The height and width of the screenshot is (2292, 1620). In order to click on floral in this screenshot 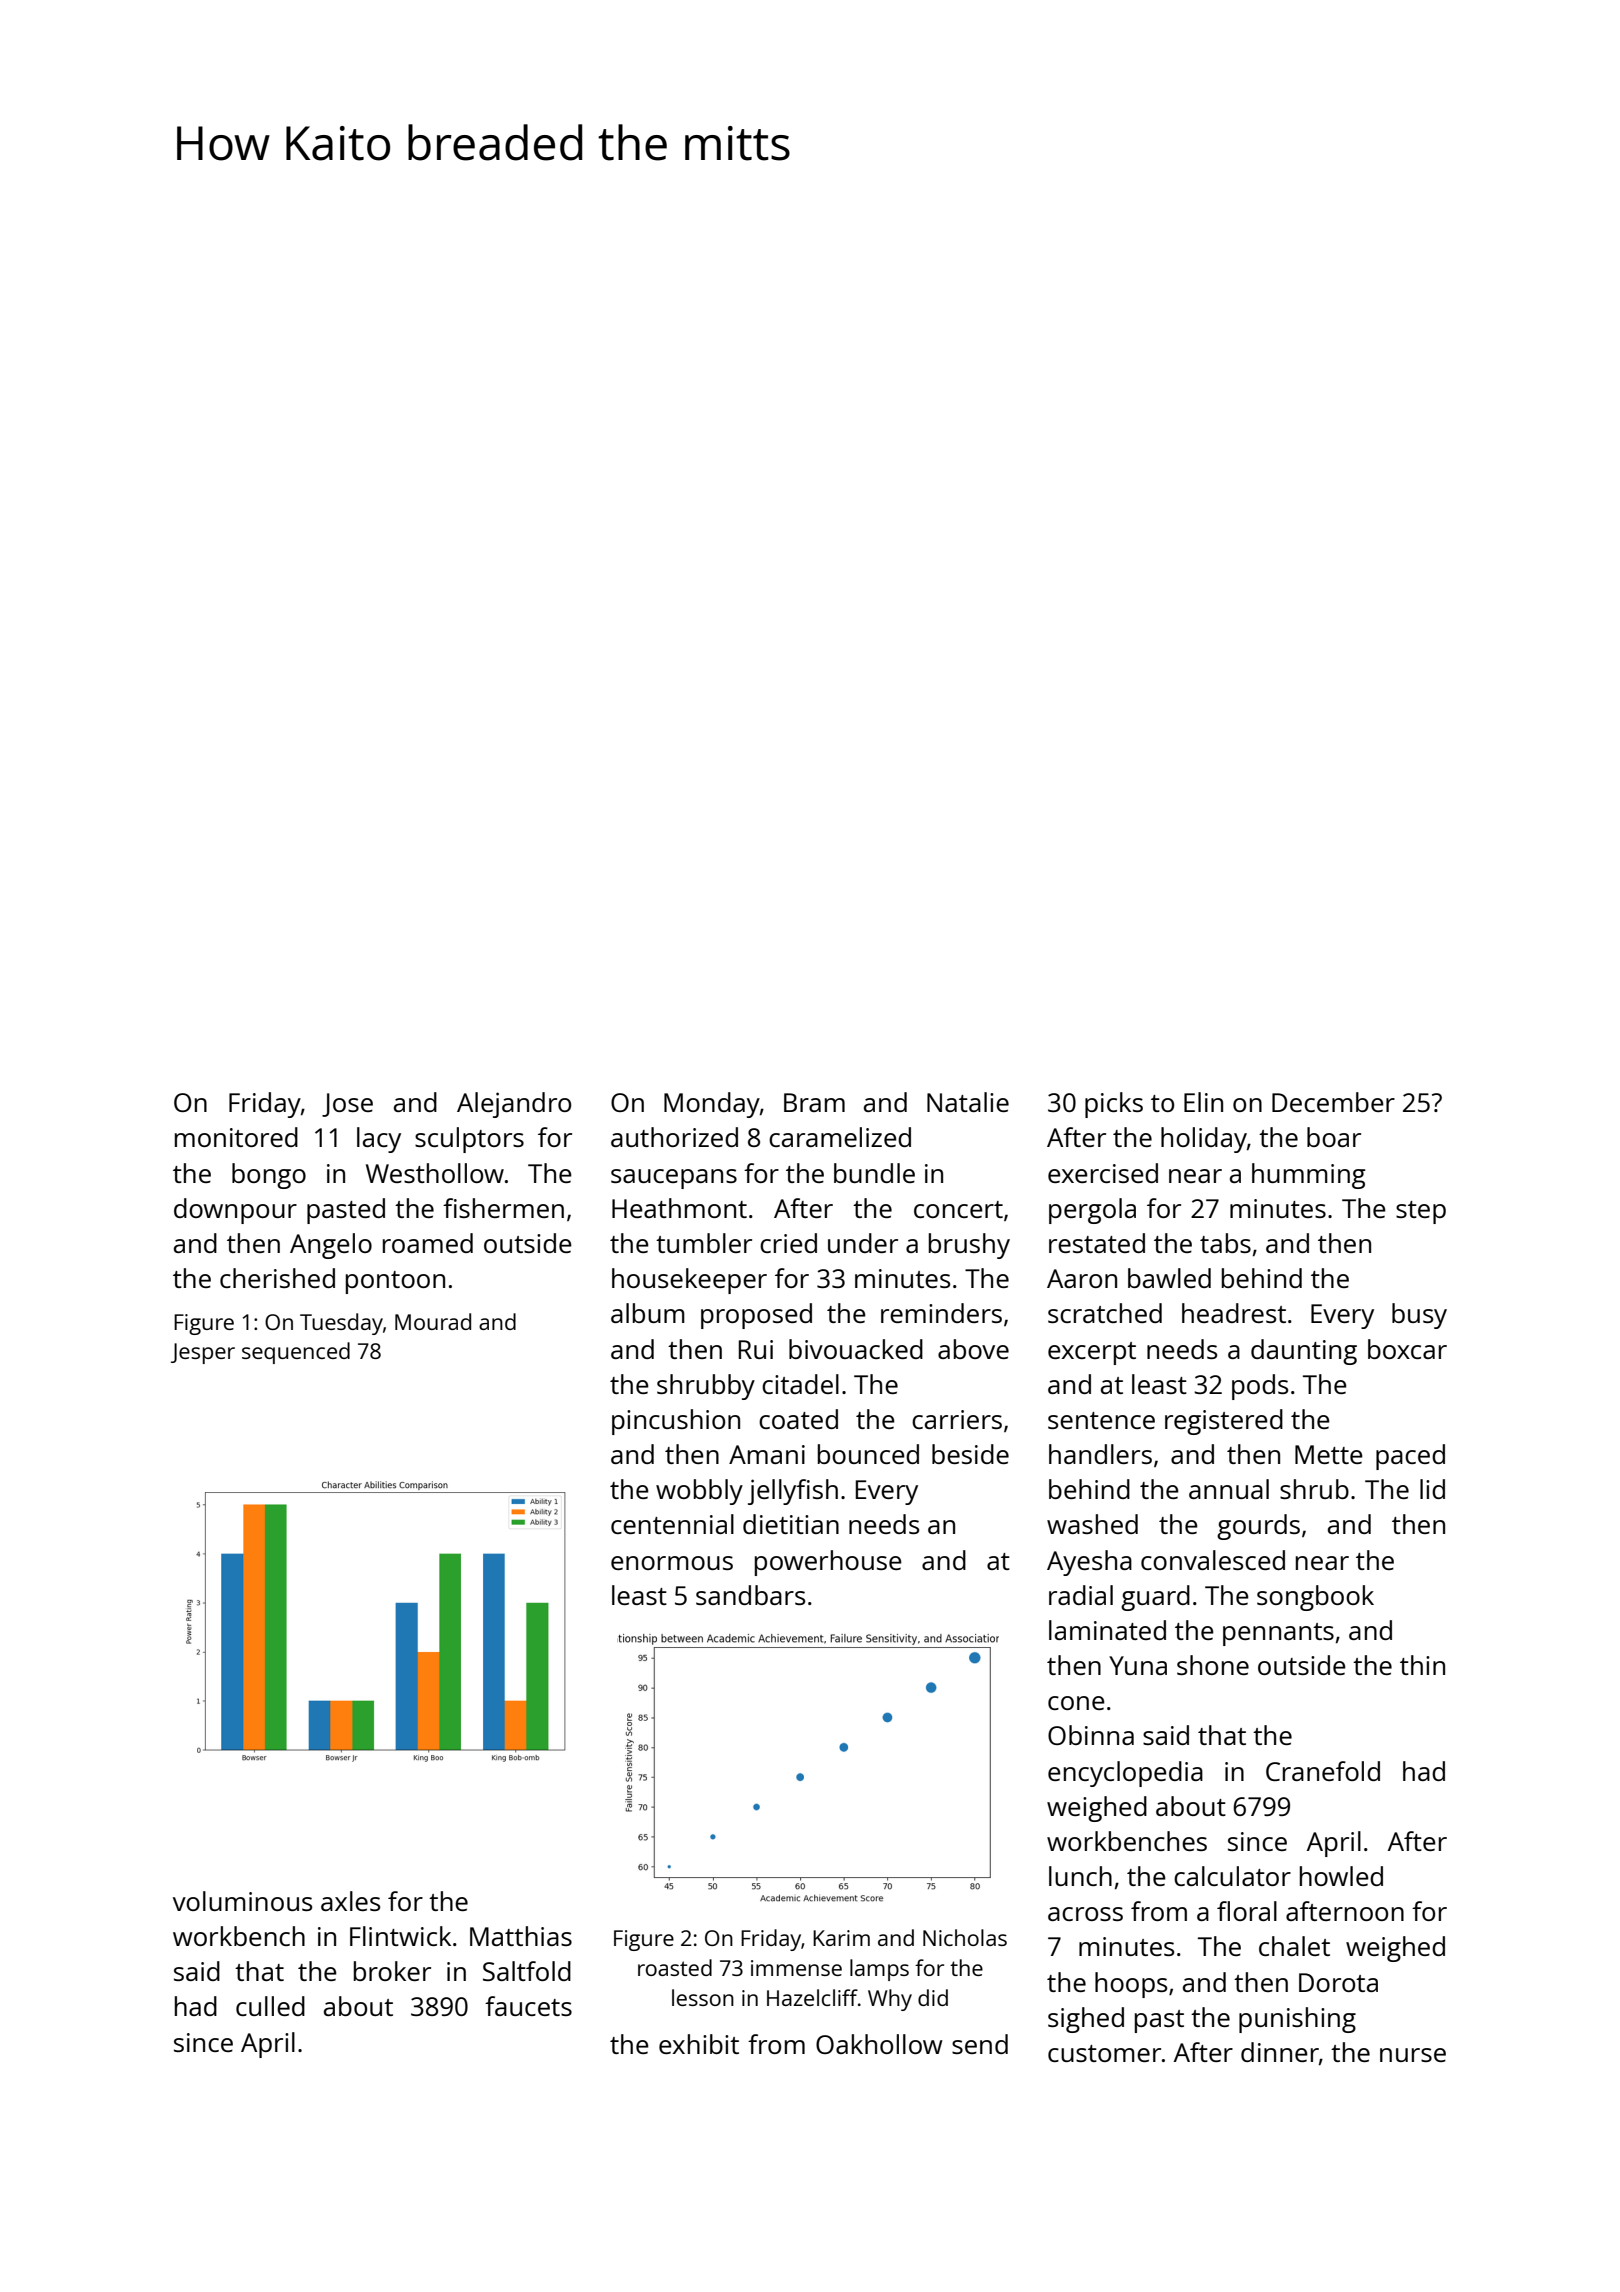, I will do `click(1247, 1911)`.
